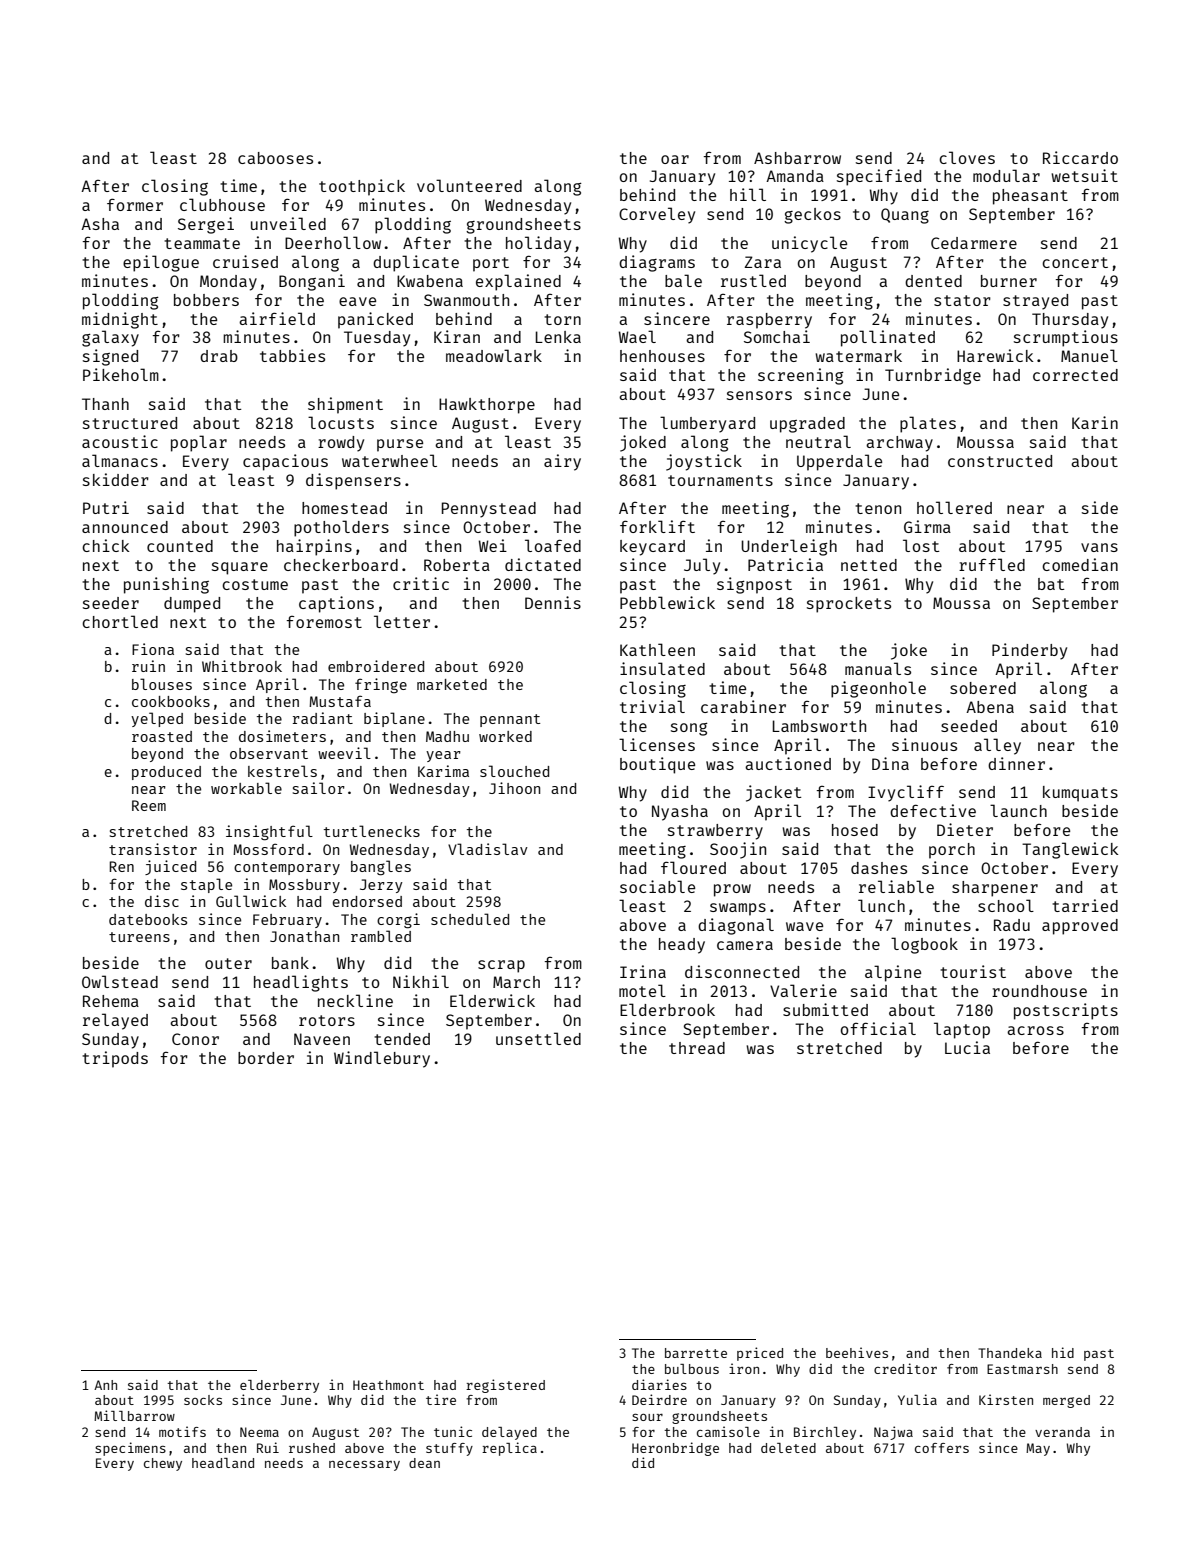  What do you see at coordinates (322, 1039) in the image?
I see `Naveen` at bounding box center [322, 1039].
